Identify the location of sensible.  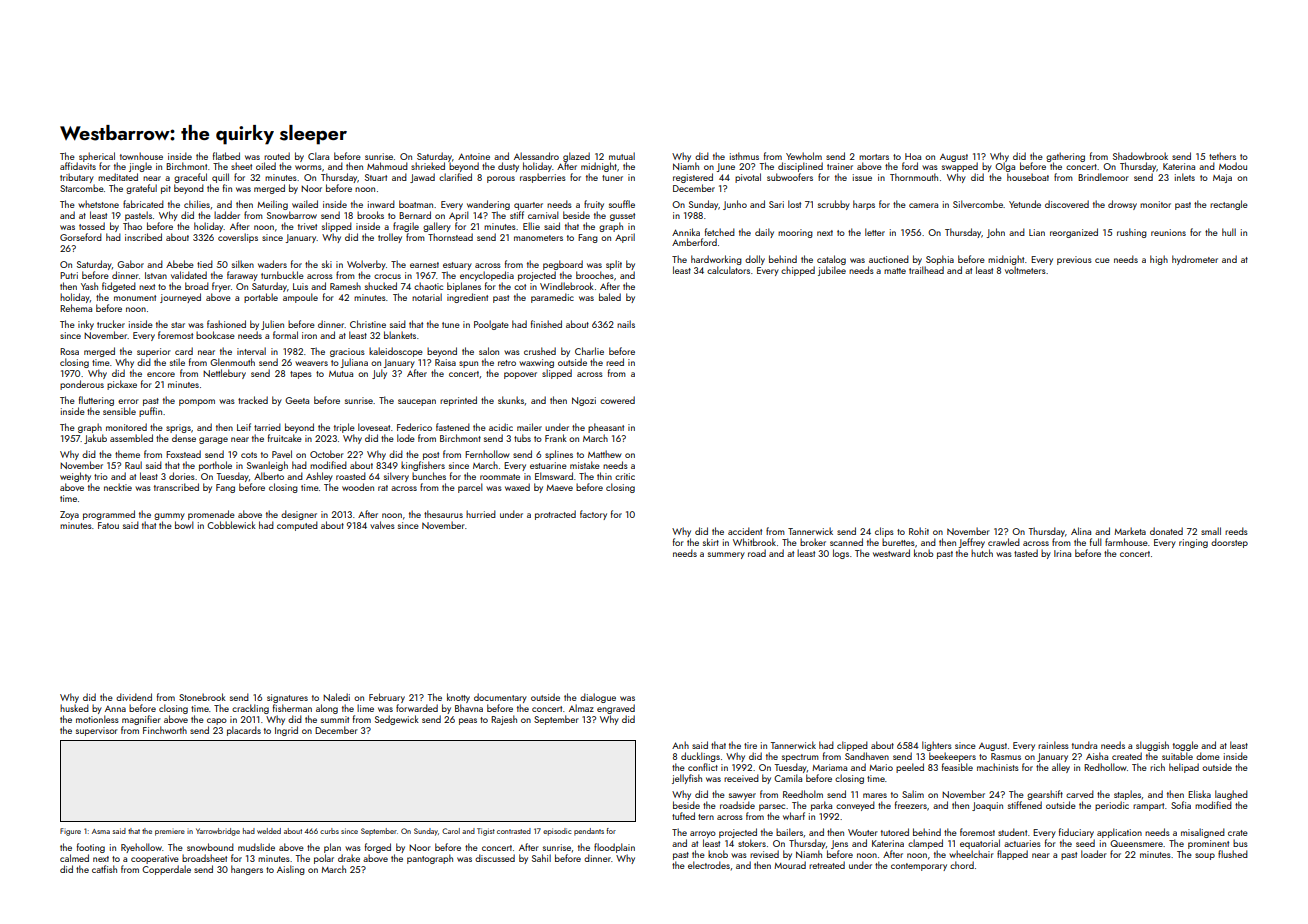
(119, 411).
